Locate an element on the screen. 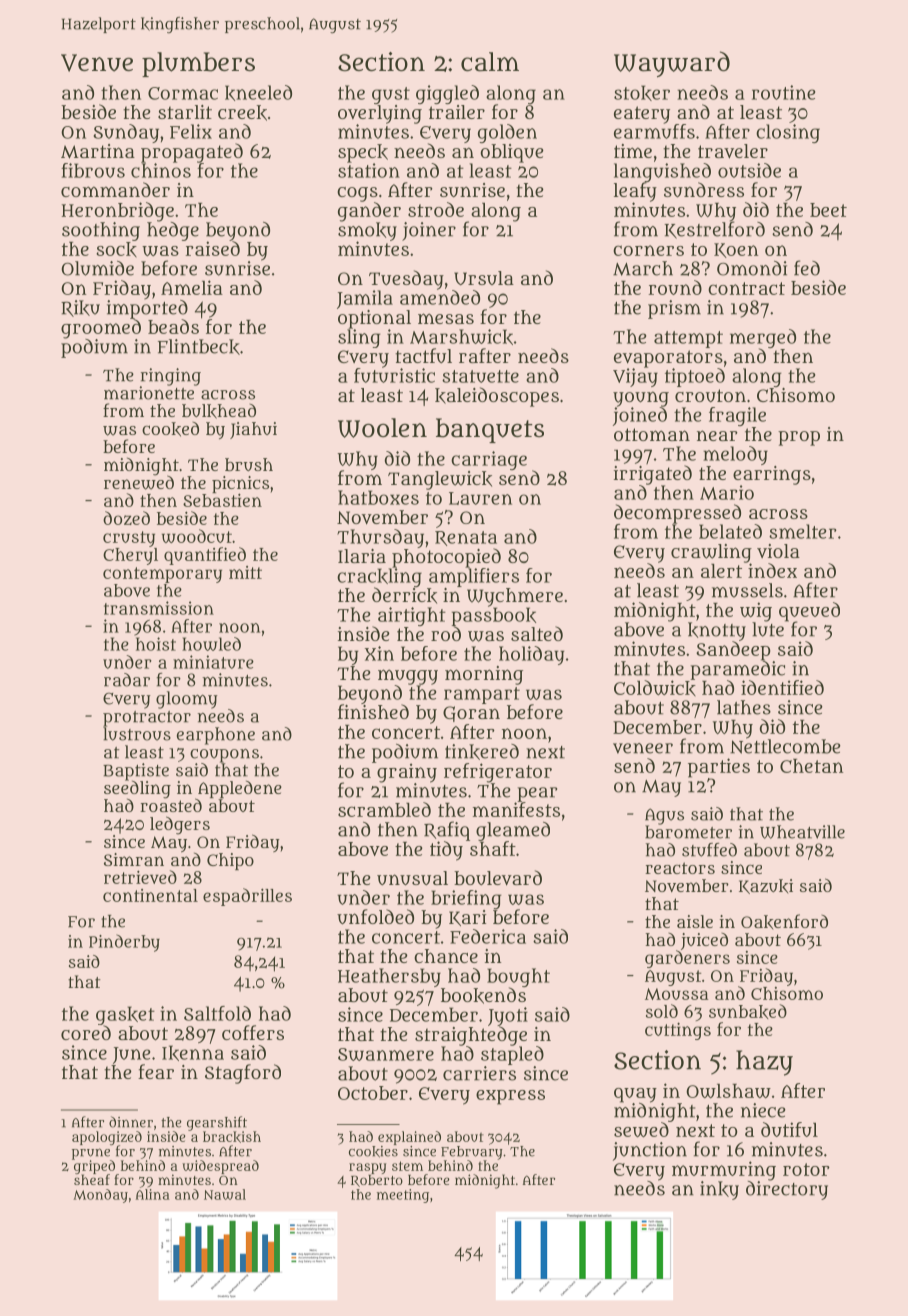 The height and width of the screenshot is (1316, 908). muggy is located at coordinates (408, 677).
